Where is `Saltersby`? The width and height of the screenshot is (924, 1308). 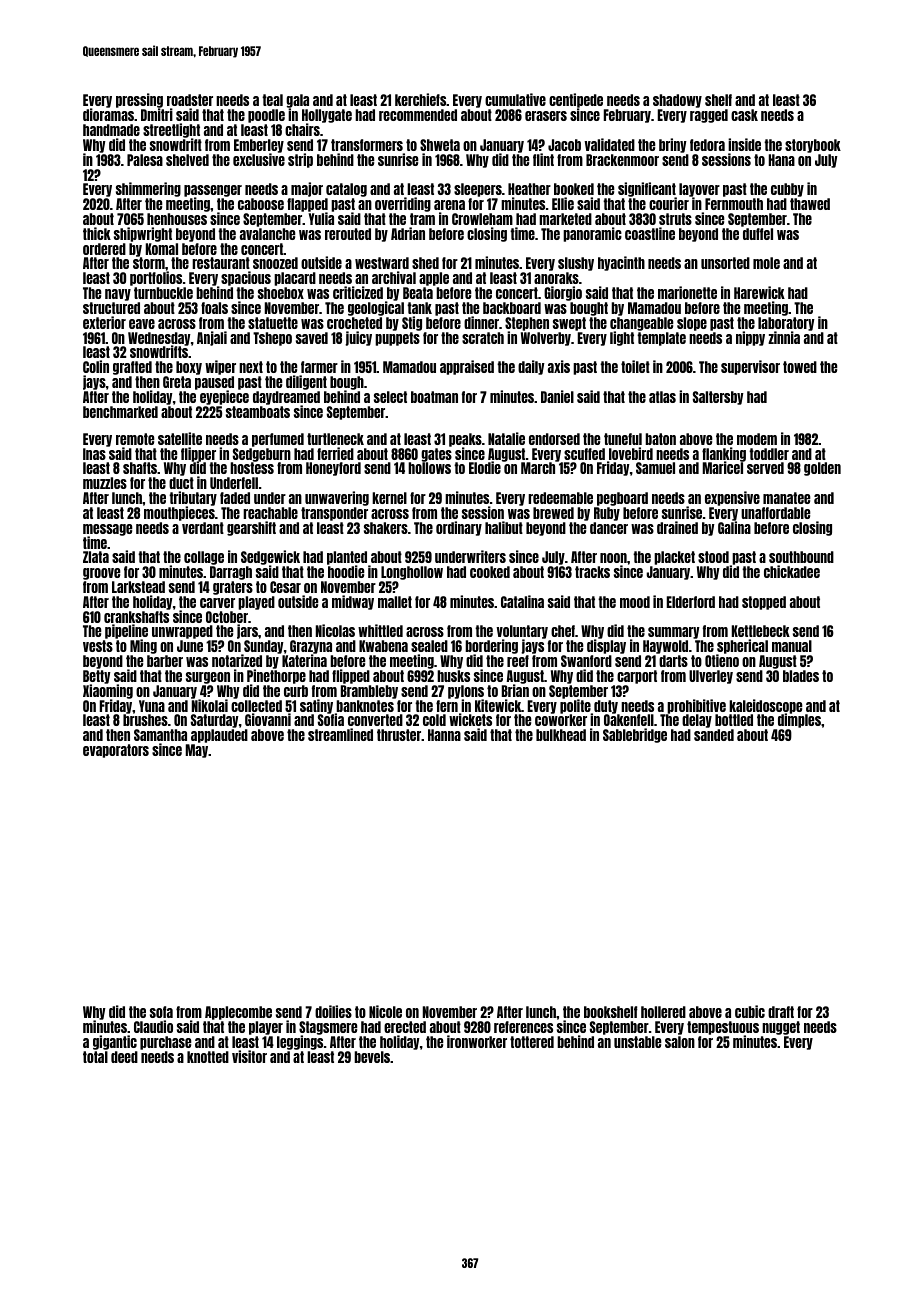 Saltersby is located at coordinates (718, 398).
